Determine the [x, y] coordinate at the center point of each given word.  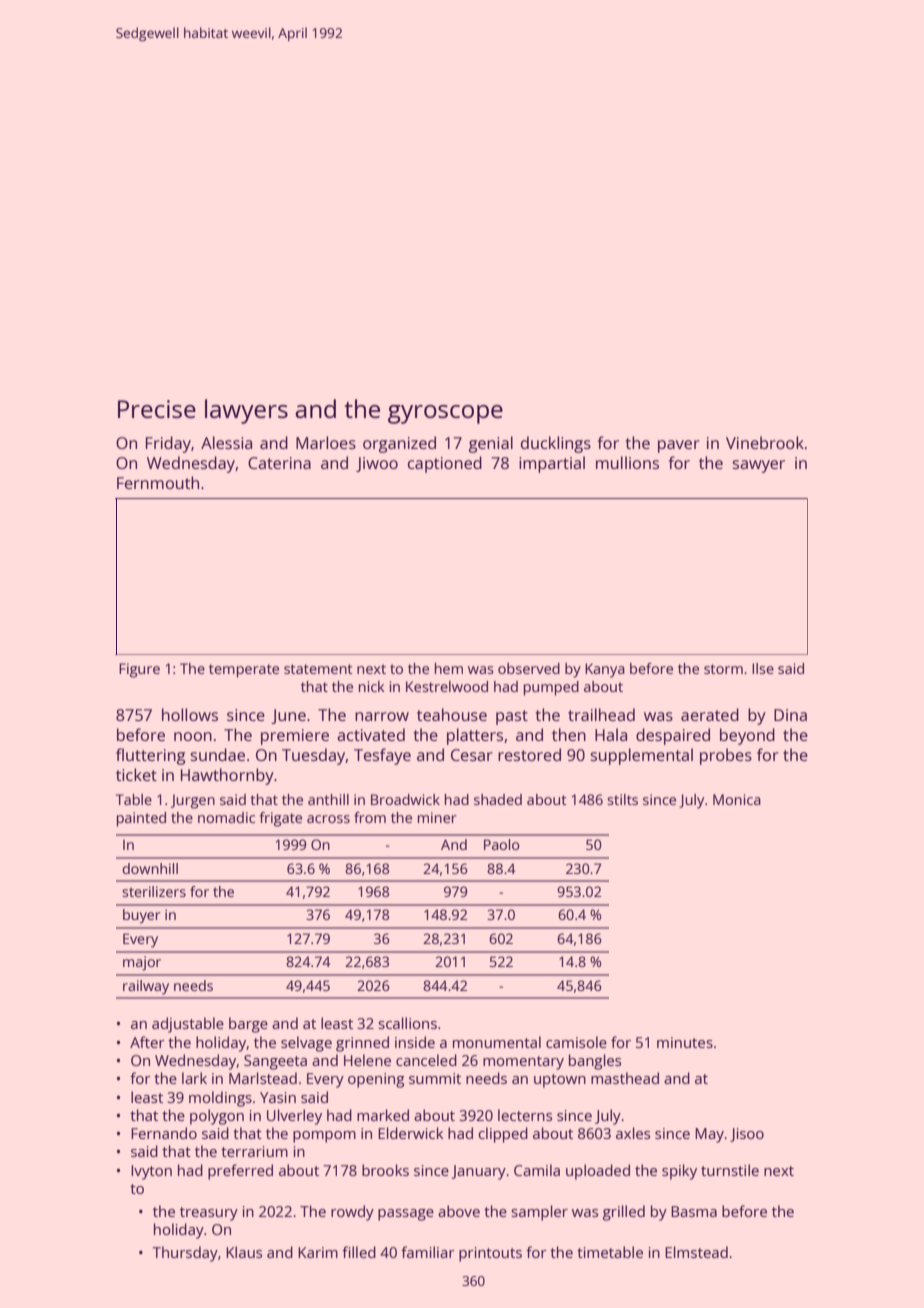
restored [529, 754]
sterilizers [154, 891]
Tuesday [314, 756]
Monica [737, 799]
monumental [497, 1042]
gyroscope [445, 414]
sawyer [759, 466]
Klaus [244, 1252]
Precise [157, 409]
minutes [685, 1042]
